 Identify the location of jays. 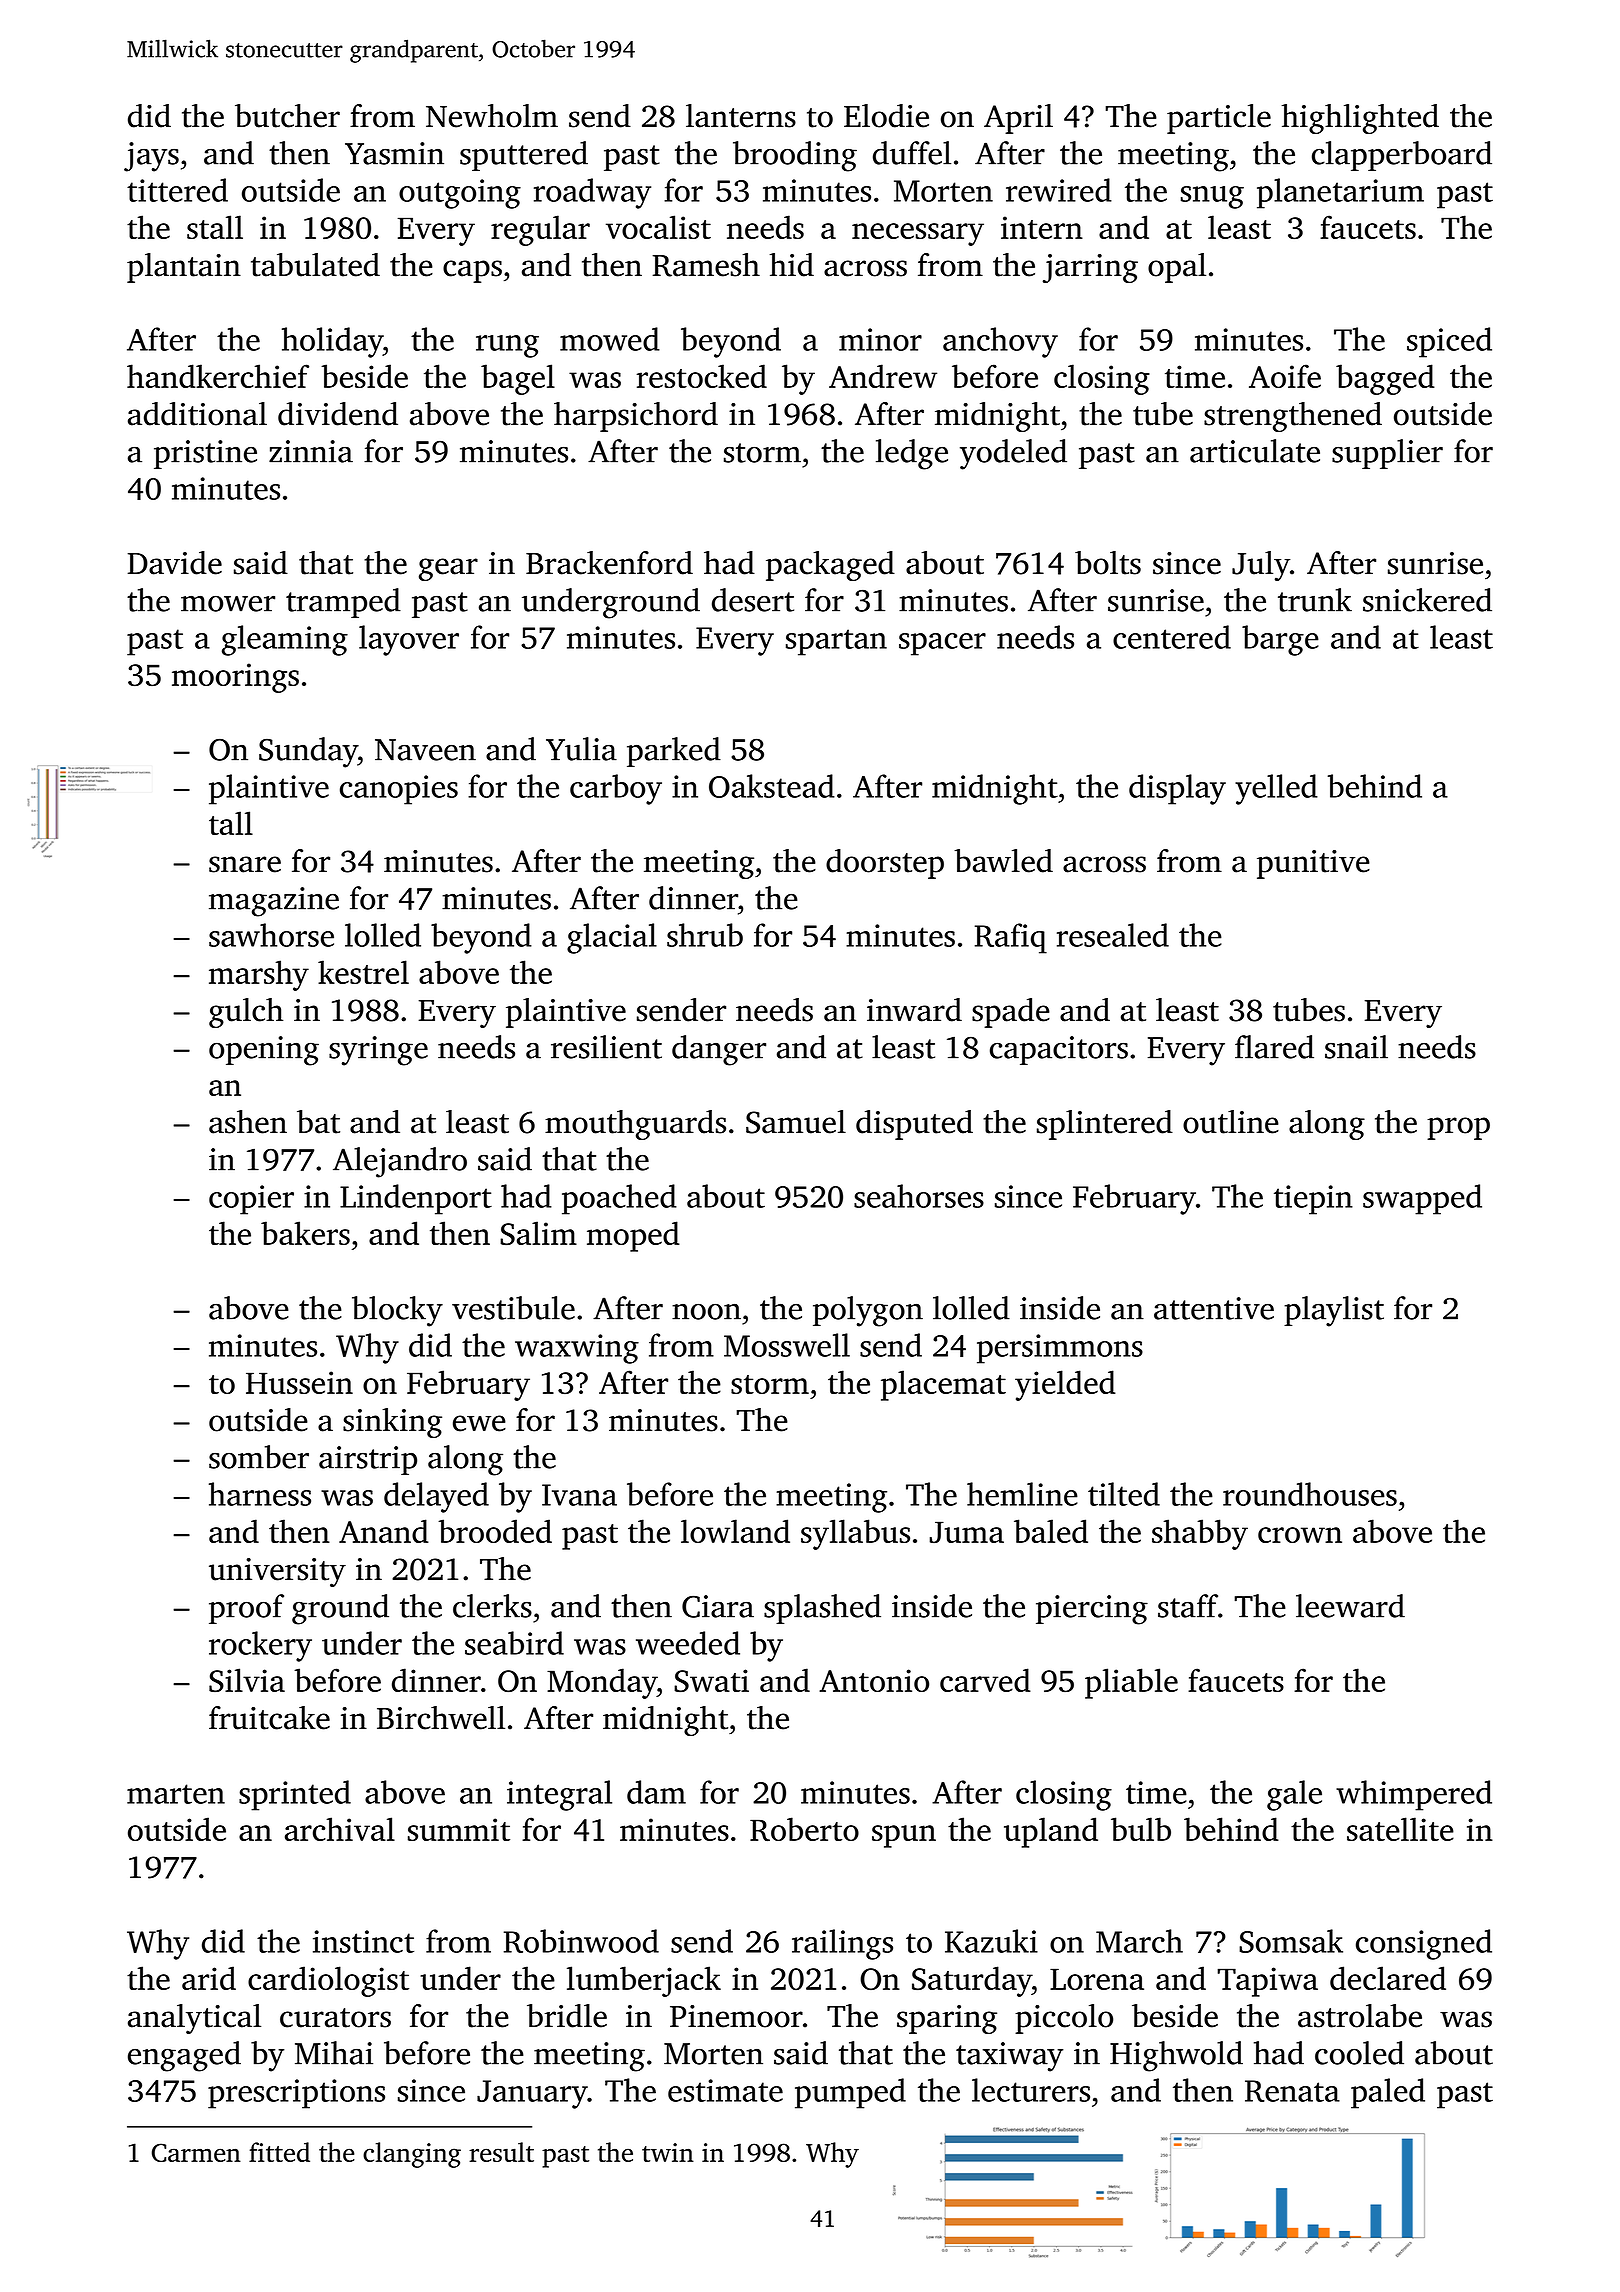
(151, 157).
